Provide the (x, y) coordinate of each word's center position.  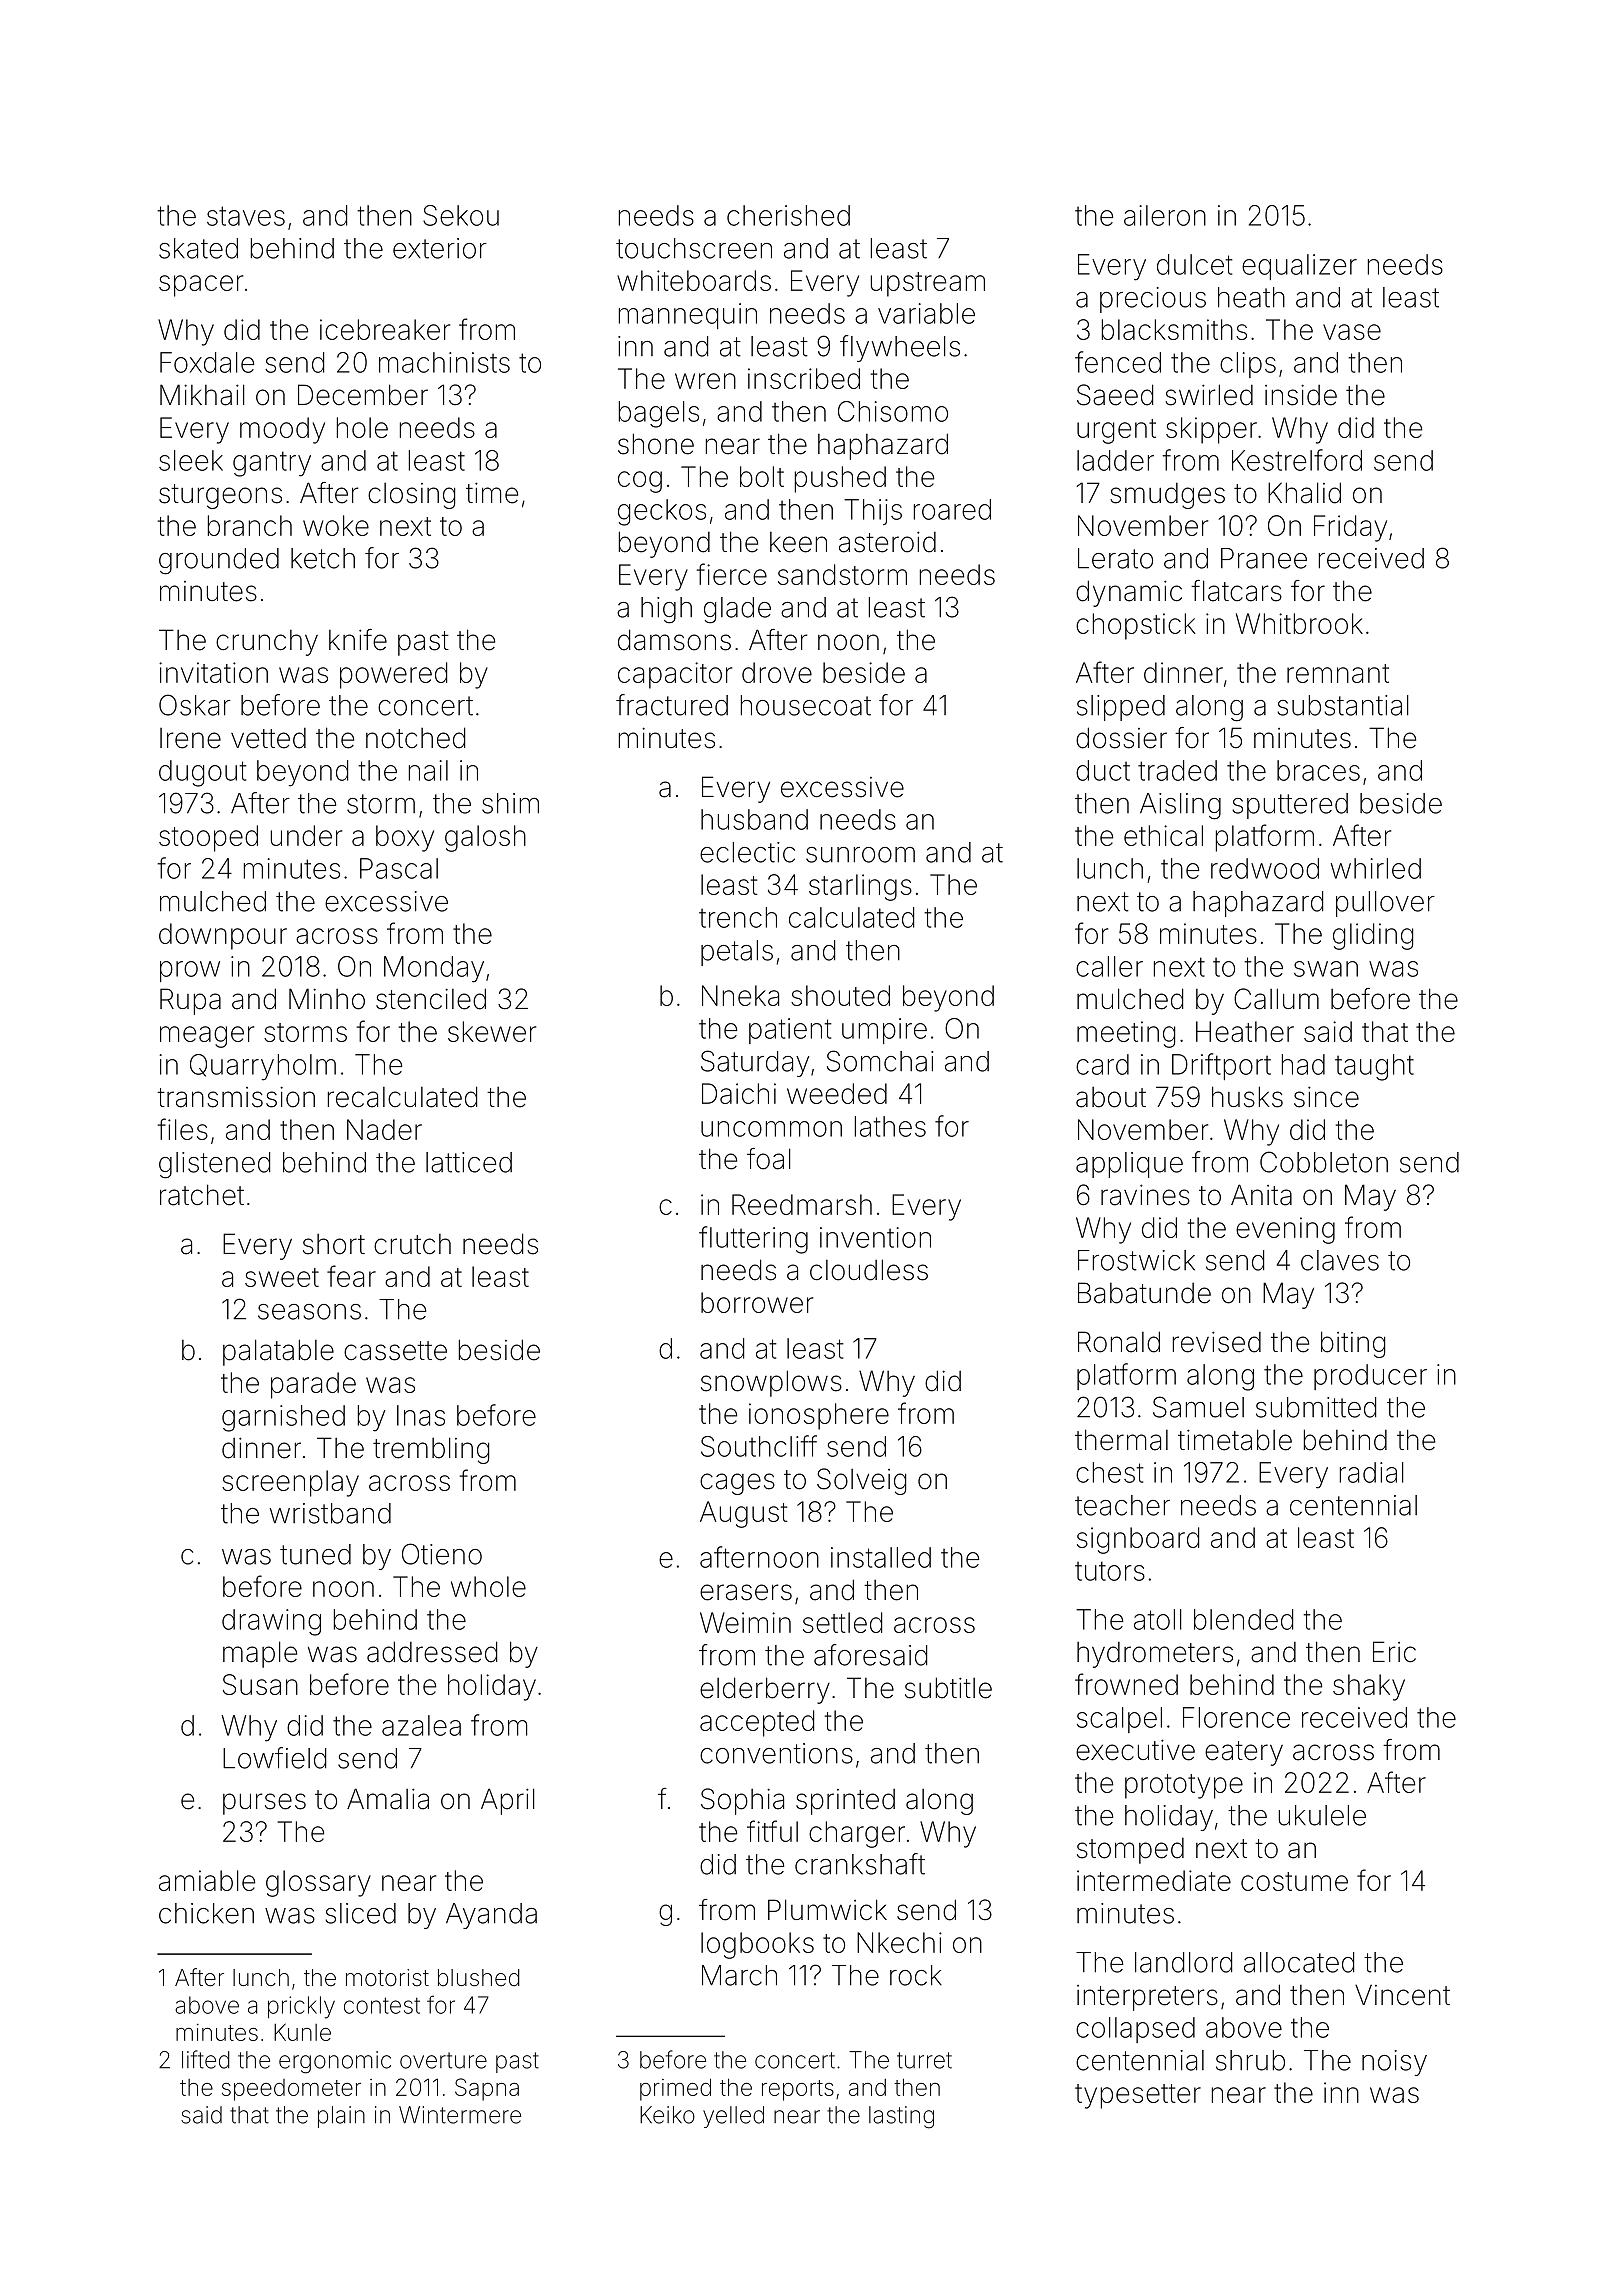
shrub (1250, 2060)
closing (411, 496)
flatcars (1236, 591)
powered (393, 675)
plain (341, 2117)
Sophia (742, 1801)
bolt (762, 476)
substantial (1343, 705)
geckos (662, 512)
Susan (260, 1684)
